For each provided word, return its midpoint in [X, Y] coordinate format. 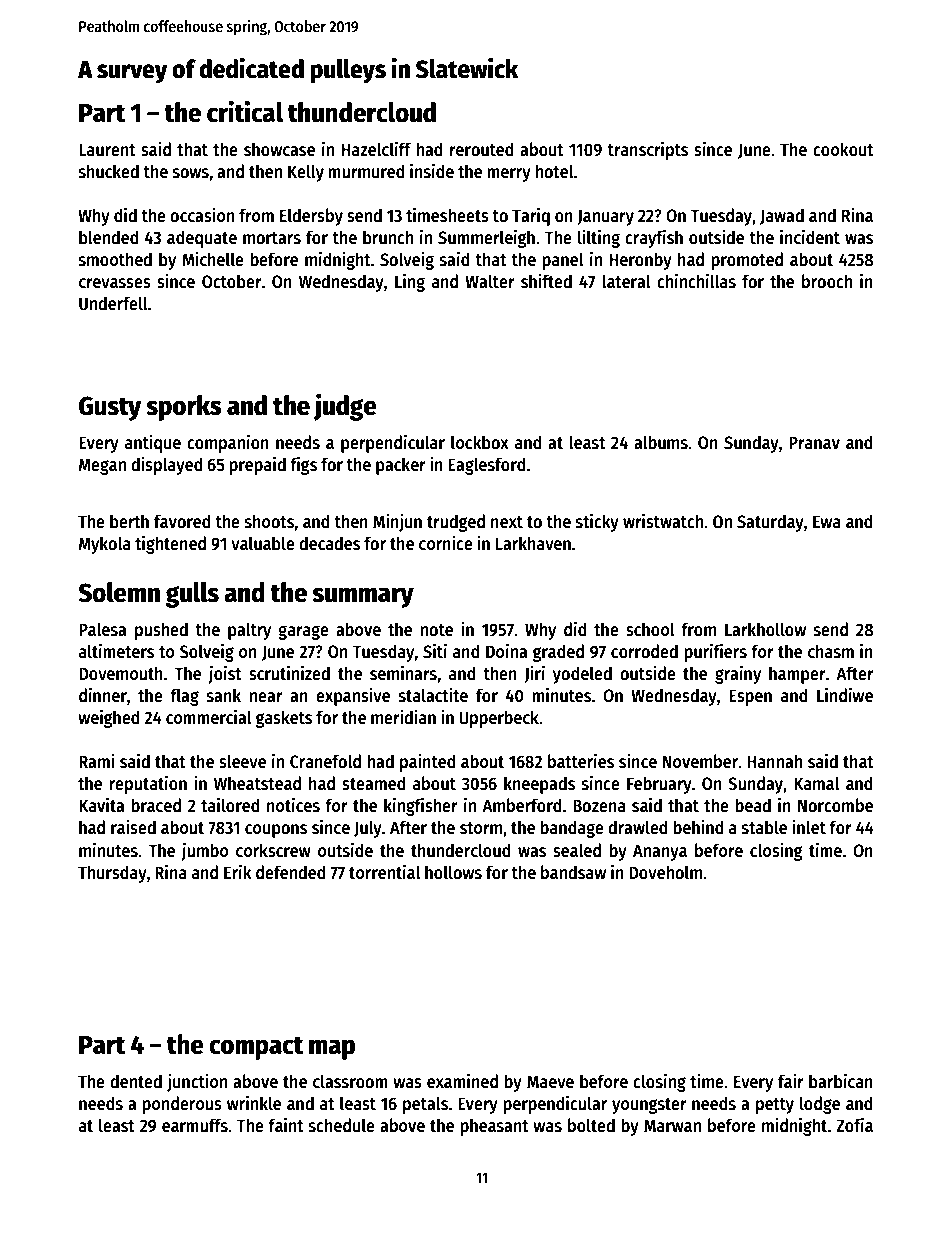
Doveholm [665, 872]
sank [224, 695]
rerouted [482, 149]
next [507, 522]
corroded [644, 651]
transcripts [647, 151]
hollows [453, 872]
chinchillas [696, 281]
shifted [546, 281]
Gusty [110, 408]
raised [133, 827]
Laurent [107, 150]
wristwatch [663, 521]
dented [136, 1081]
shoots [269, 521]
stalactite [433, 695]
